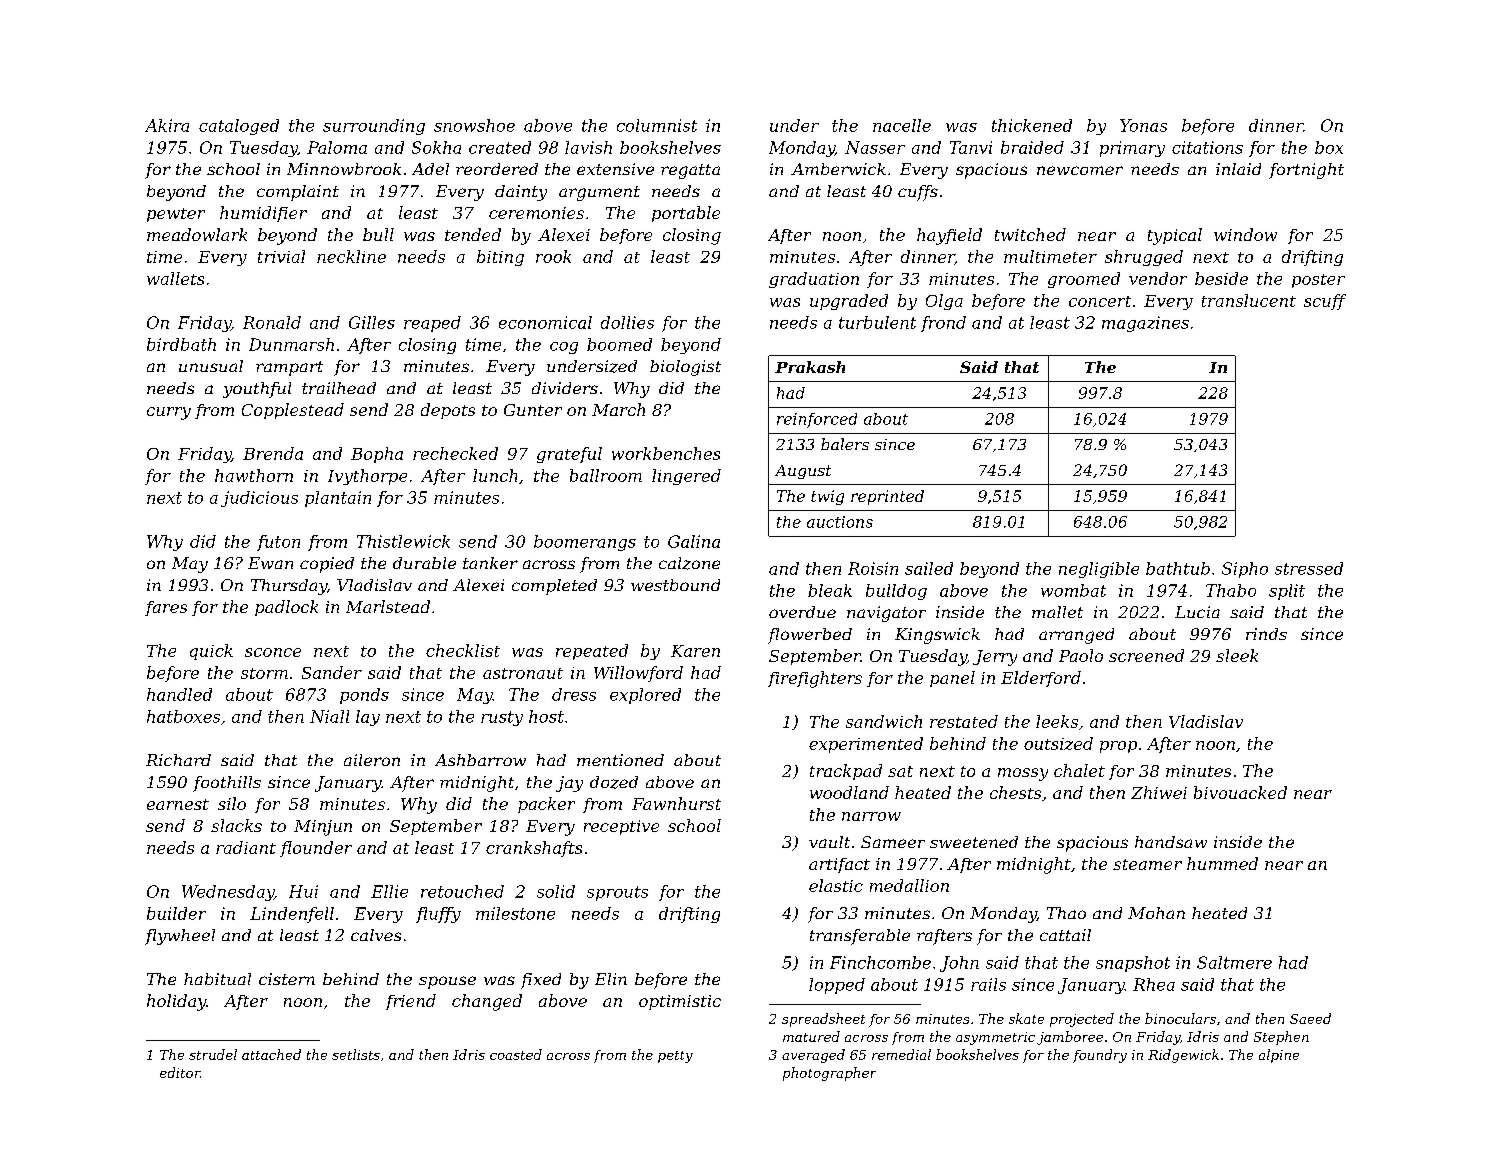 Image resolution: width=1490 pixels, height=1151 pixels. I want to click on Marlstead, so click(388, 606).
